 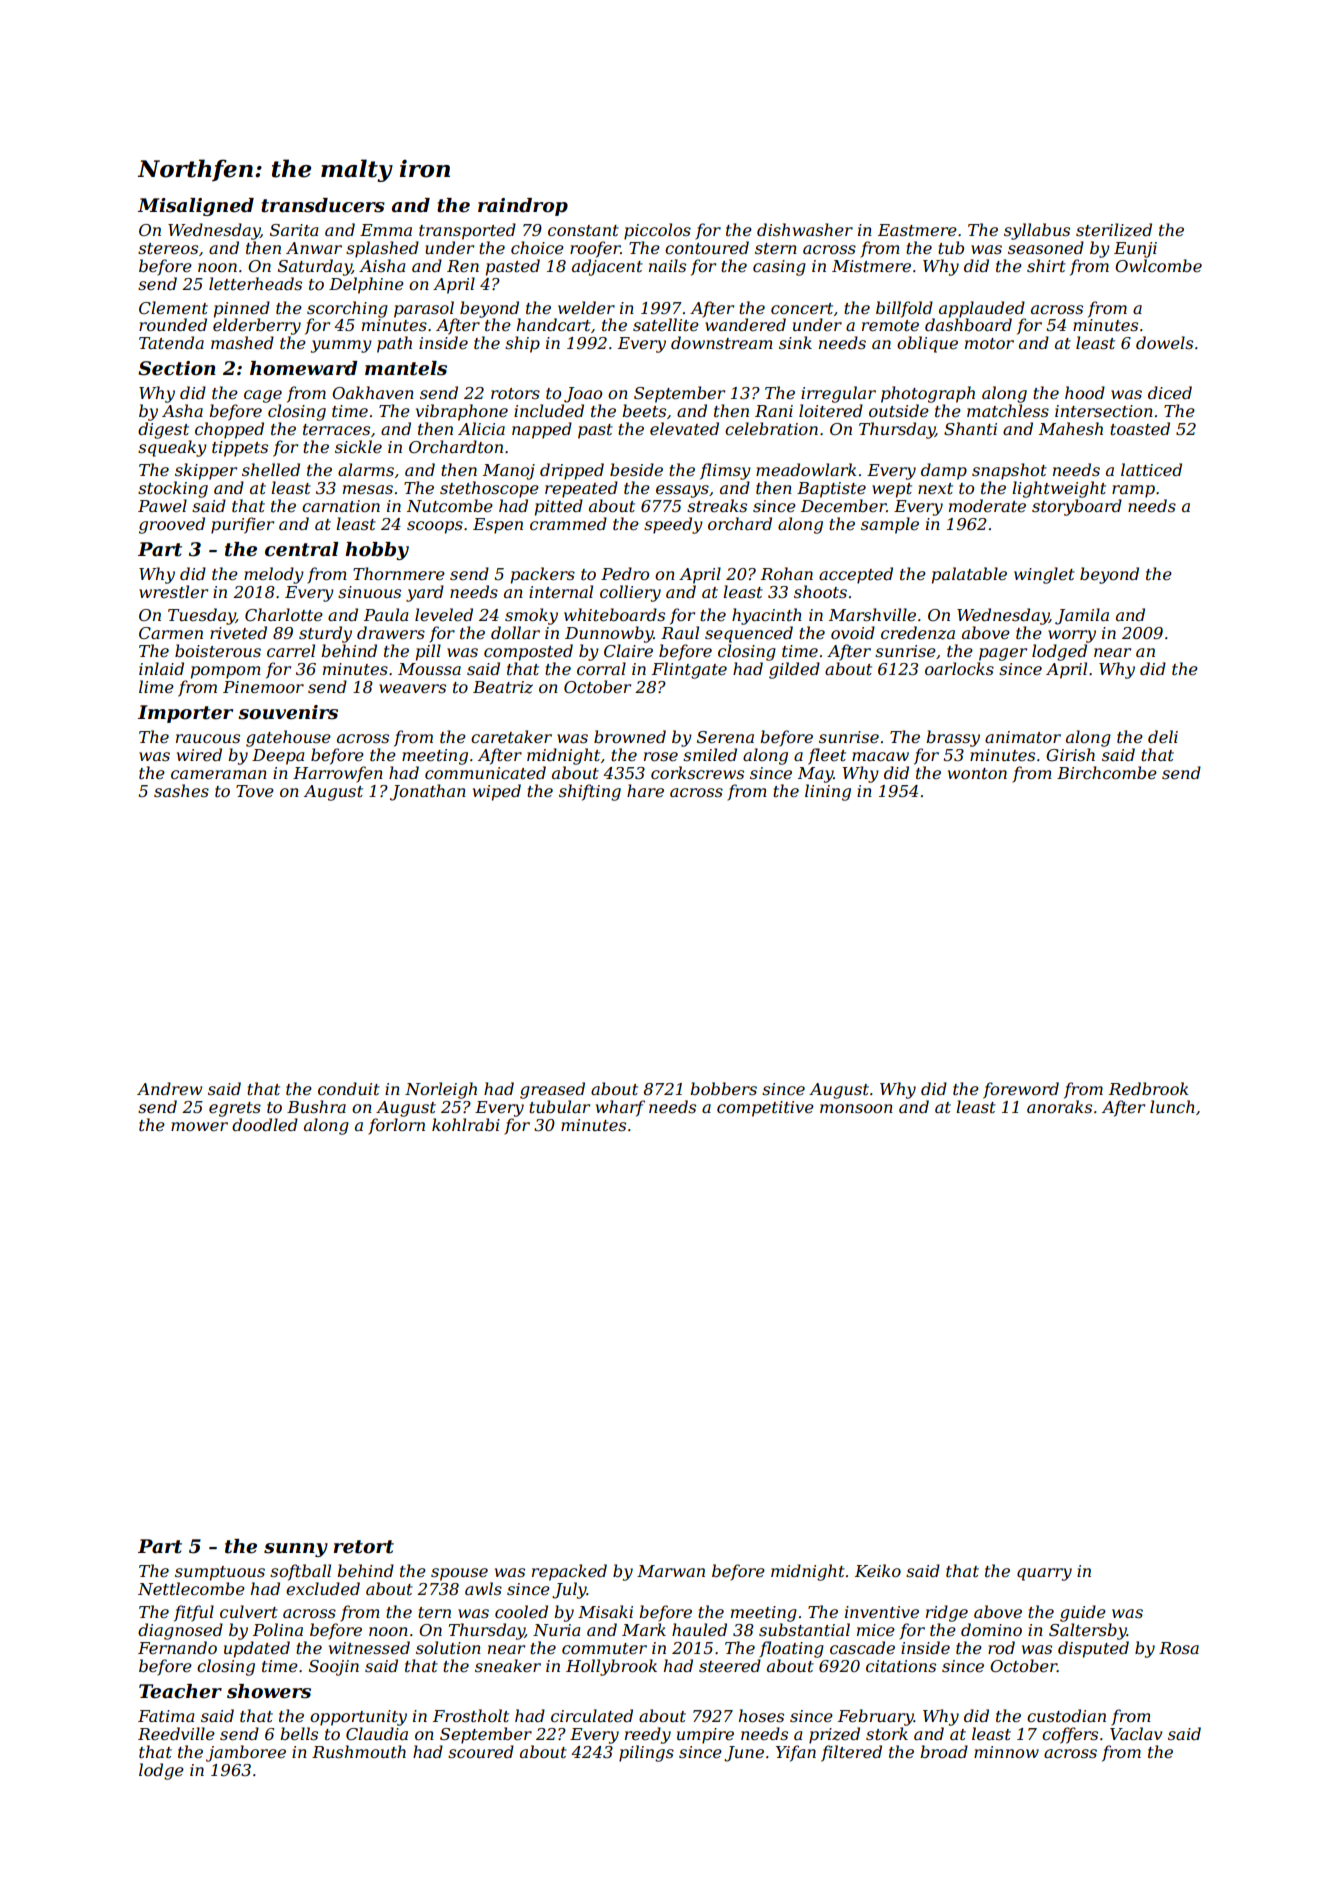 What do you see at coordinates (605, 1611) in the screenshot?
I see `Misaki` at bounding box center [605, 1611].
